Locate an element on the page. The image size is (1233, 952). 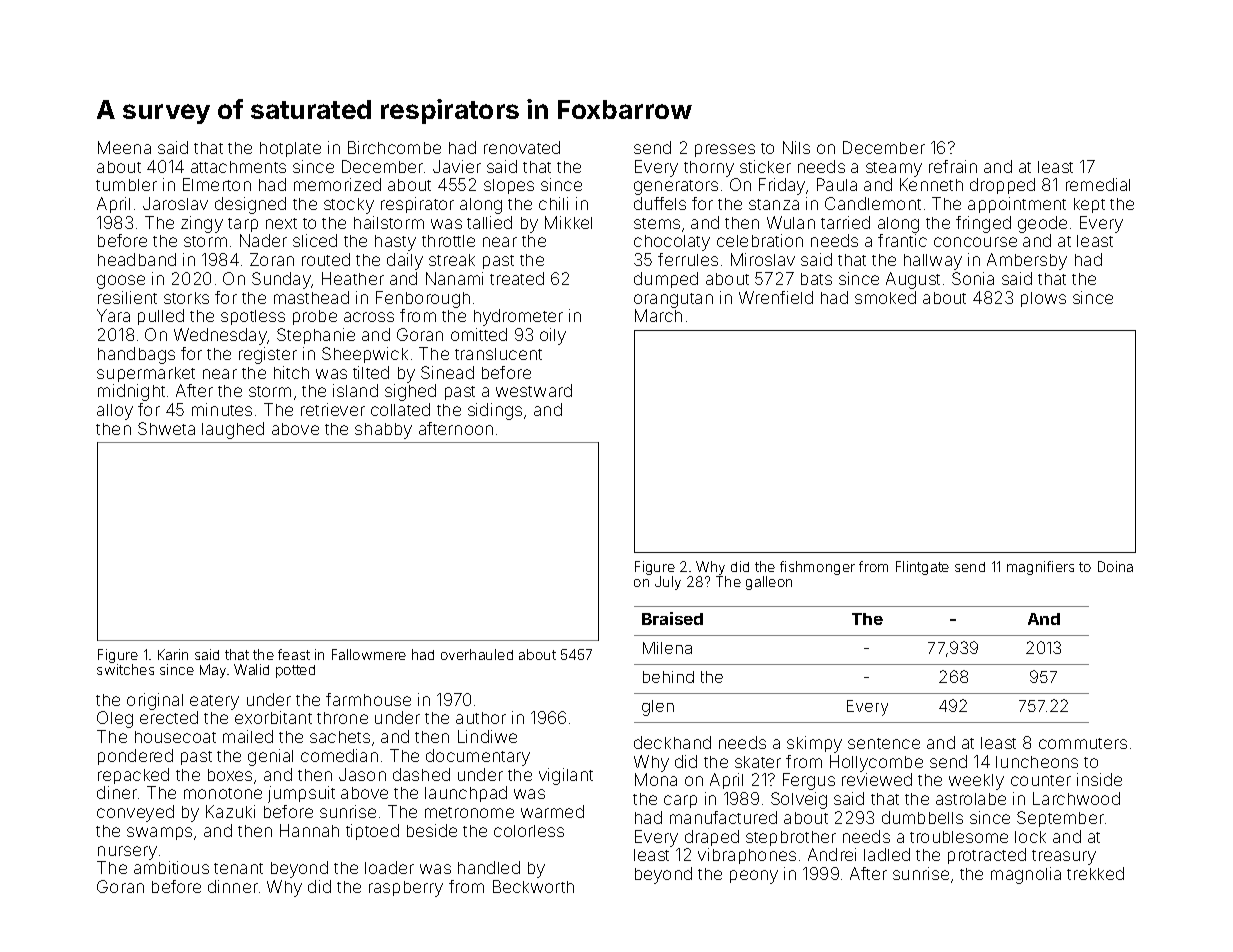
ambitious is located at coordinates (171, 867).
